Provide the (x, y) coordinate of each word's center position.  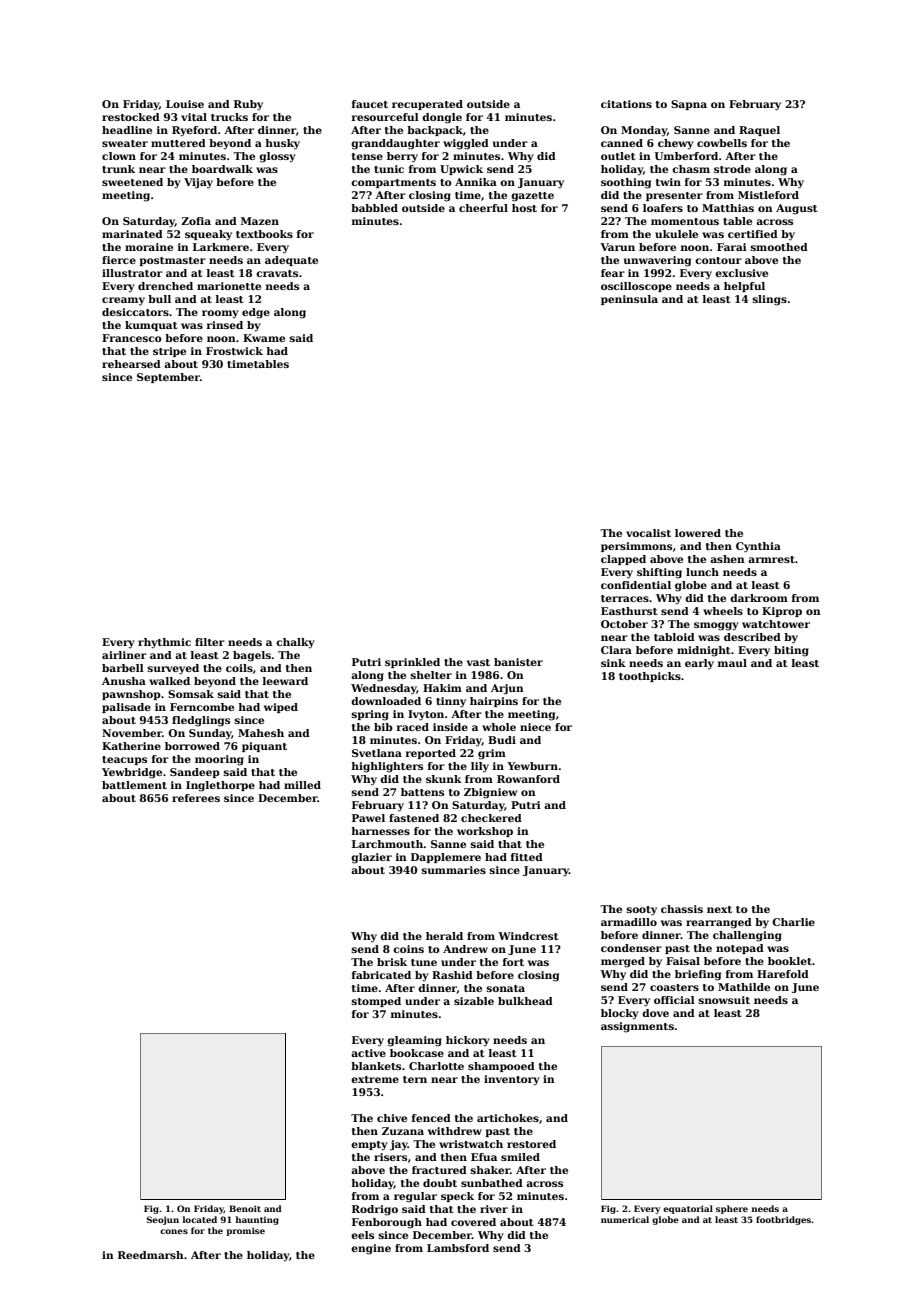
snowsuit (724, 1000)
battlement (134, 785)
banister (518, 662)
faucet (370, 104)
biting (791, 651)
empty (369, 1145)
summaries (454, 870)
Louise (185, 104)
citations (626, 104)
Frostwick (234, 351)
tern (415, 1079)
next (719, 909)
